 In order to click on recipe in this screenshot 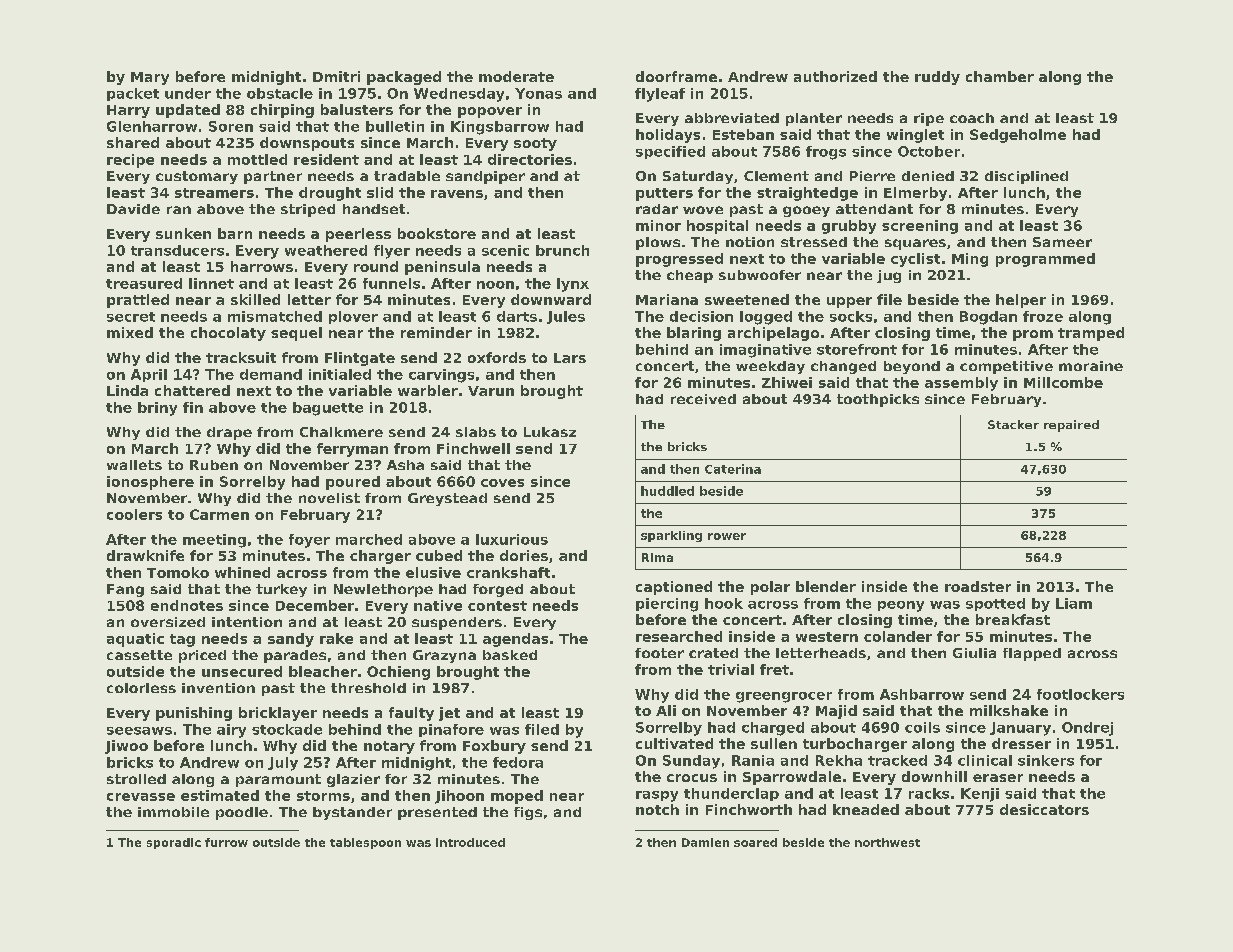, I will do `click(130, 161)`.
